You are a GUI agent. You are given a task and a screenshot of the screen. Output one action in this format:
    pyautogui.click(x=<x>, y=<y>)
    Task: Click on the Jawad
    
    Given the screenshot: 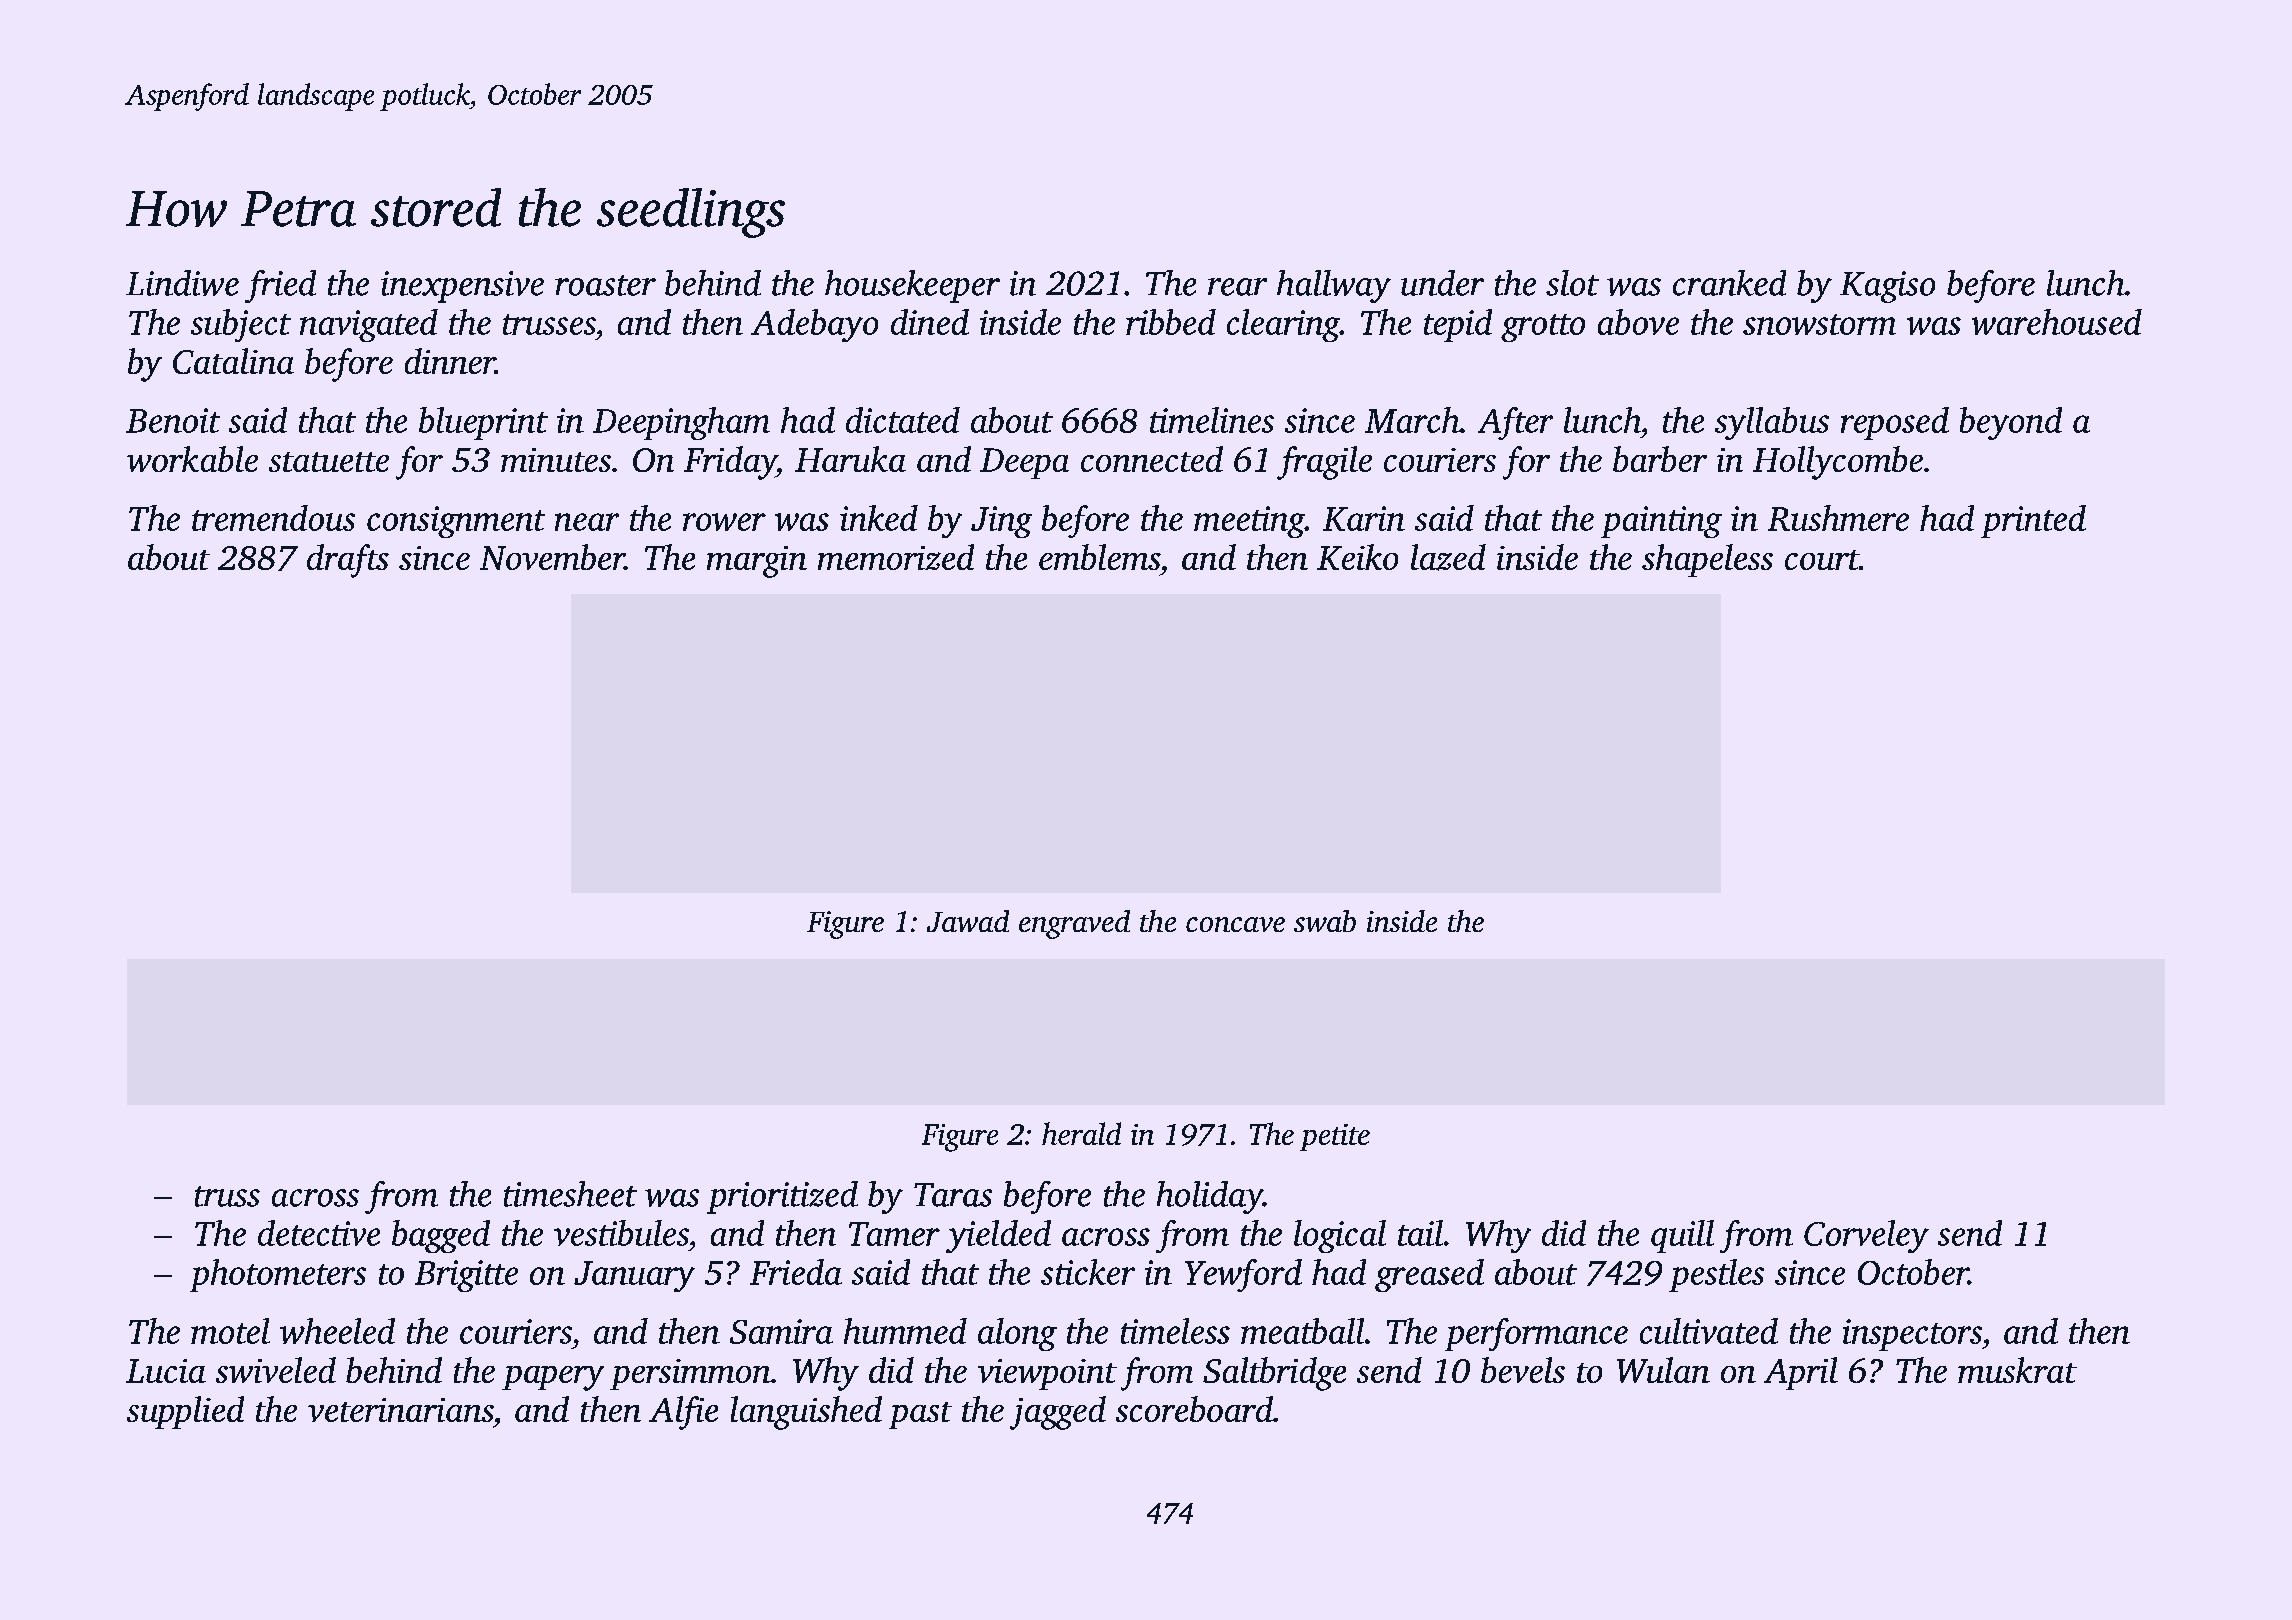 What is the action you would take?
    pyautogui.click(x=968, y=921)
